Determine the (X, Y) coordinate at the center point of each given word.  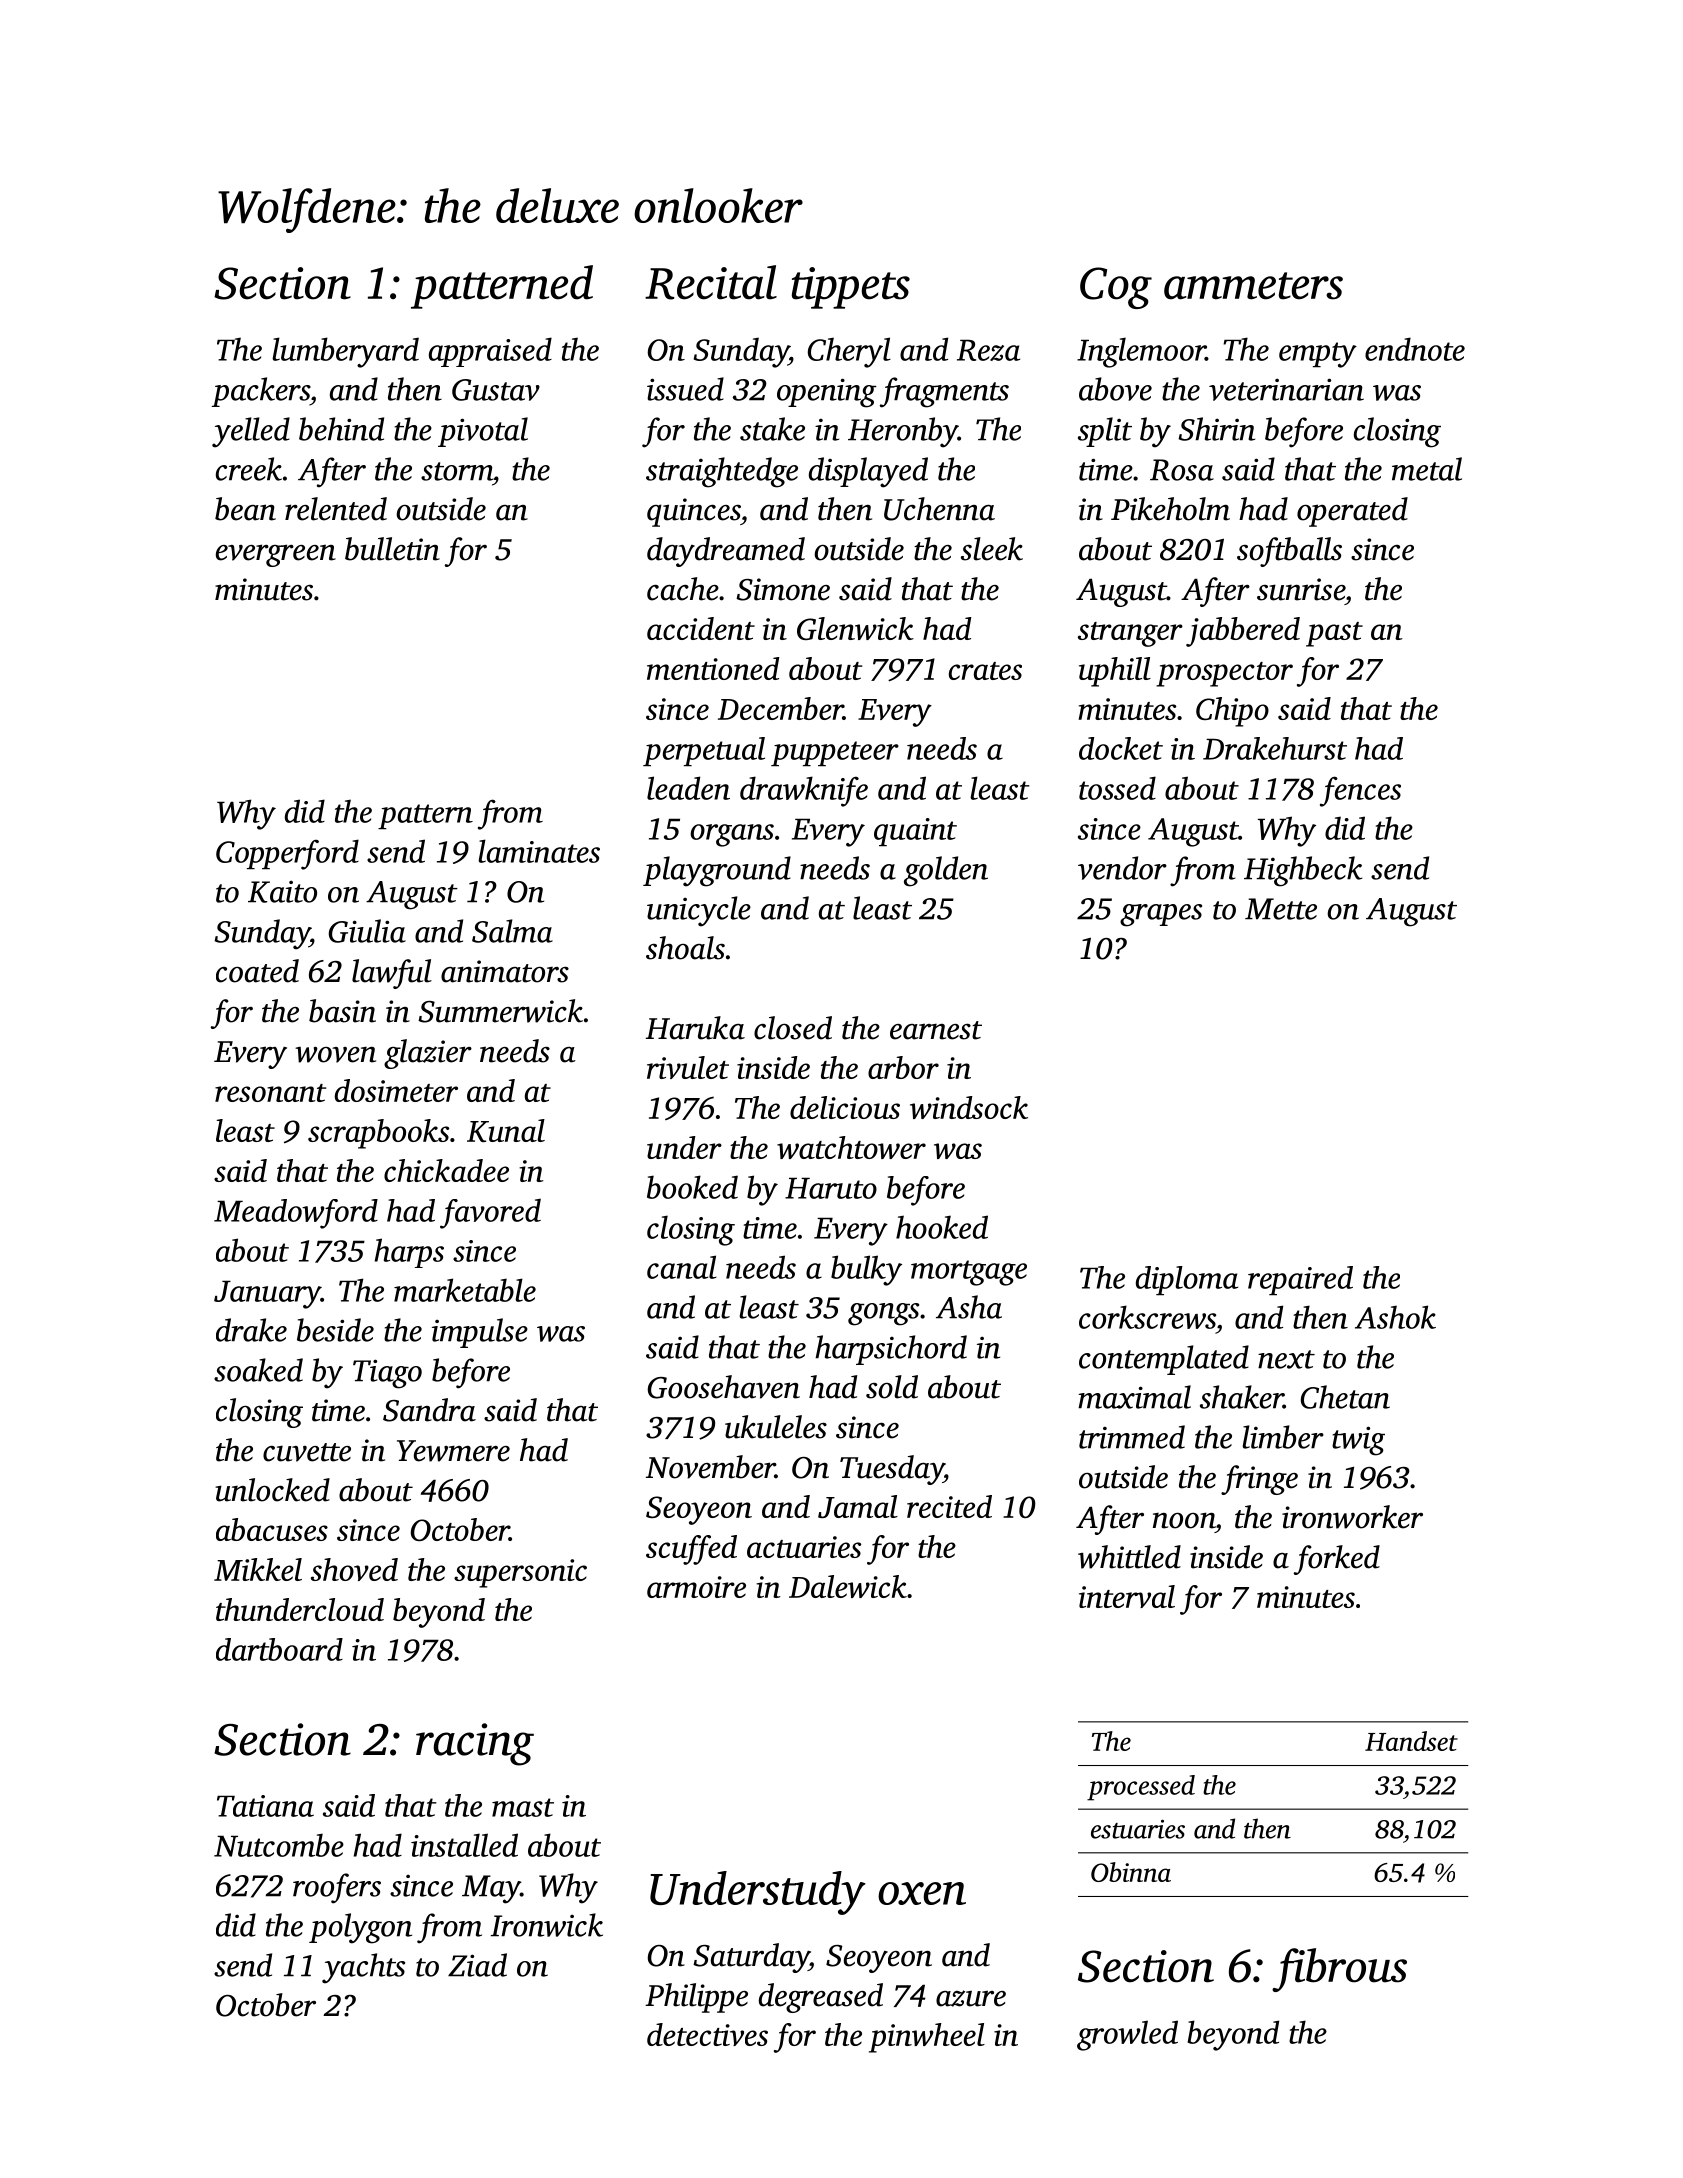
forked (1337, 1560)
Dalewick (848, 1586)
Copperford (287, 854)
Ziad (477, 1965)
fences (1360, 791)
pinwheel (927, 2038)
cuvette (307, 1452)
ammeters (1253, 286)
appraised (490, 352)
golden (946, 871)
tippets (851, 288)
